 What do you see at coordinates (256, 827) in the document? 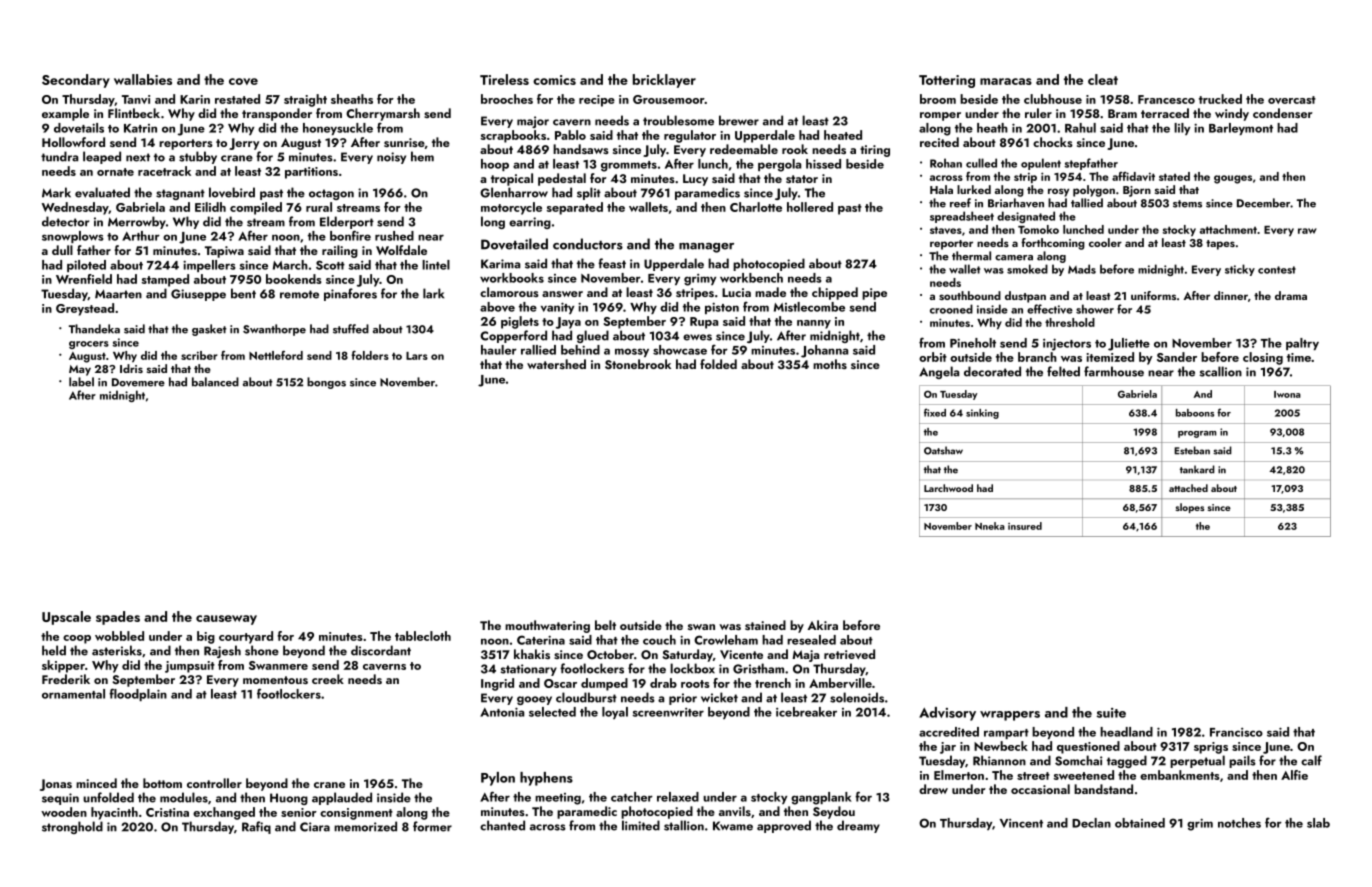
I see `Rafiq` at bounding box center [256, 827].
